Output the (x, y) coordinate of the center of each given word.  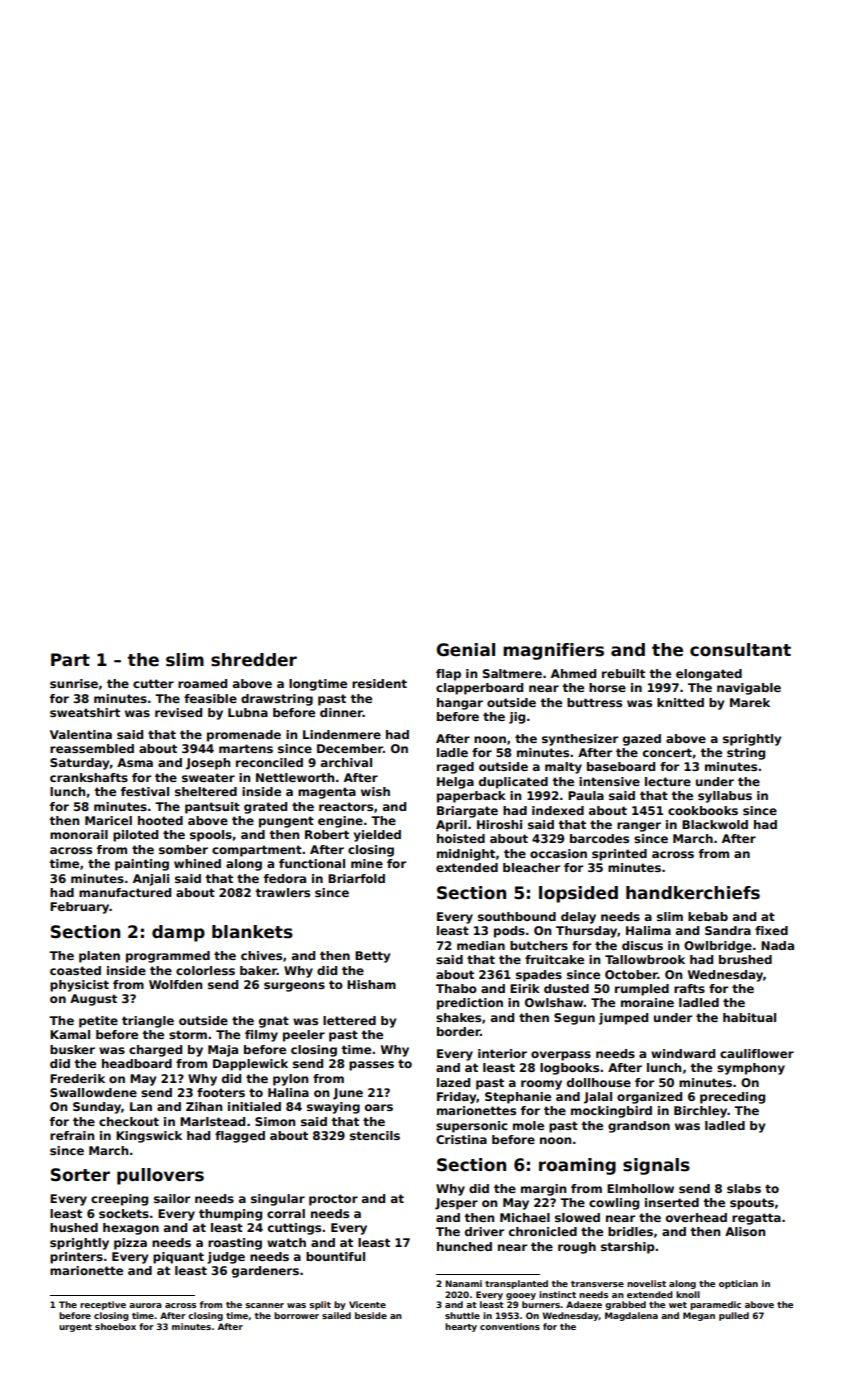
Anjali (151, 880)
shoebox (115, 1326)
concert (667, 752)
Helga (455, 783)
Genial (466, 650)
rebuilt (623, 673)
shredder (254, 660)
